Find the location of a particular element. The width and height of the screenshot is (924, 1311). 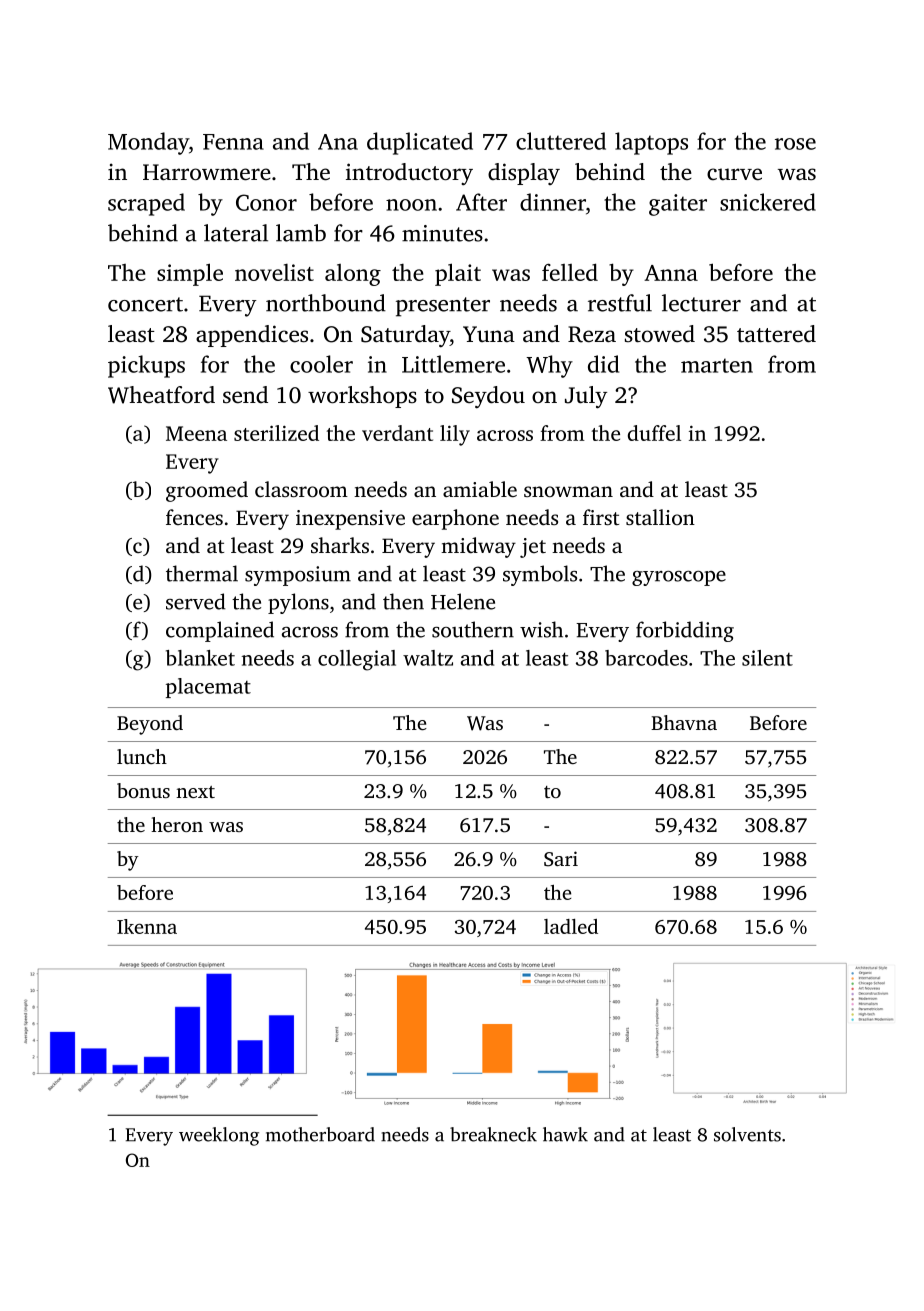

Sari is located at coordinates (561, 859).
